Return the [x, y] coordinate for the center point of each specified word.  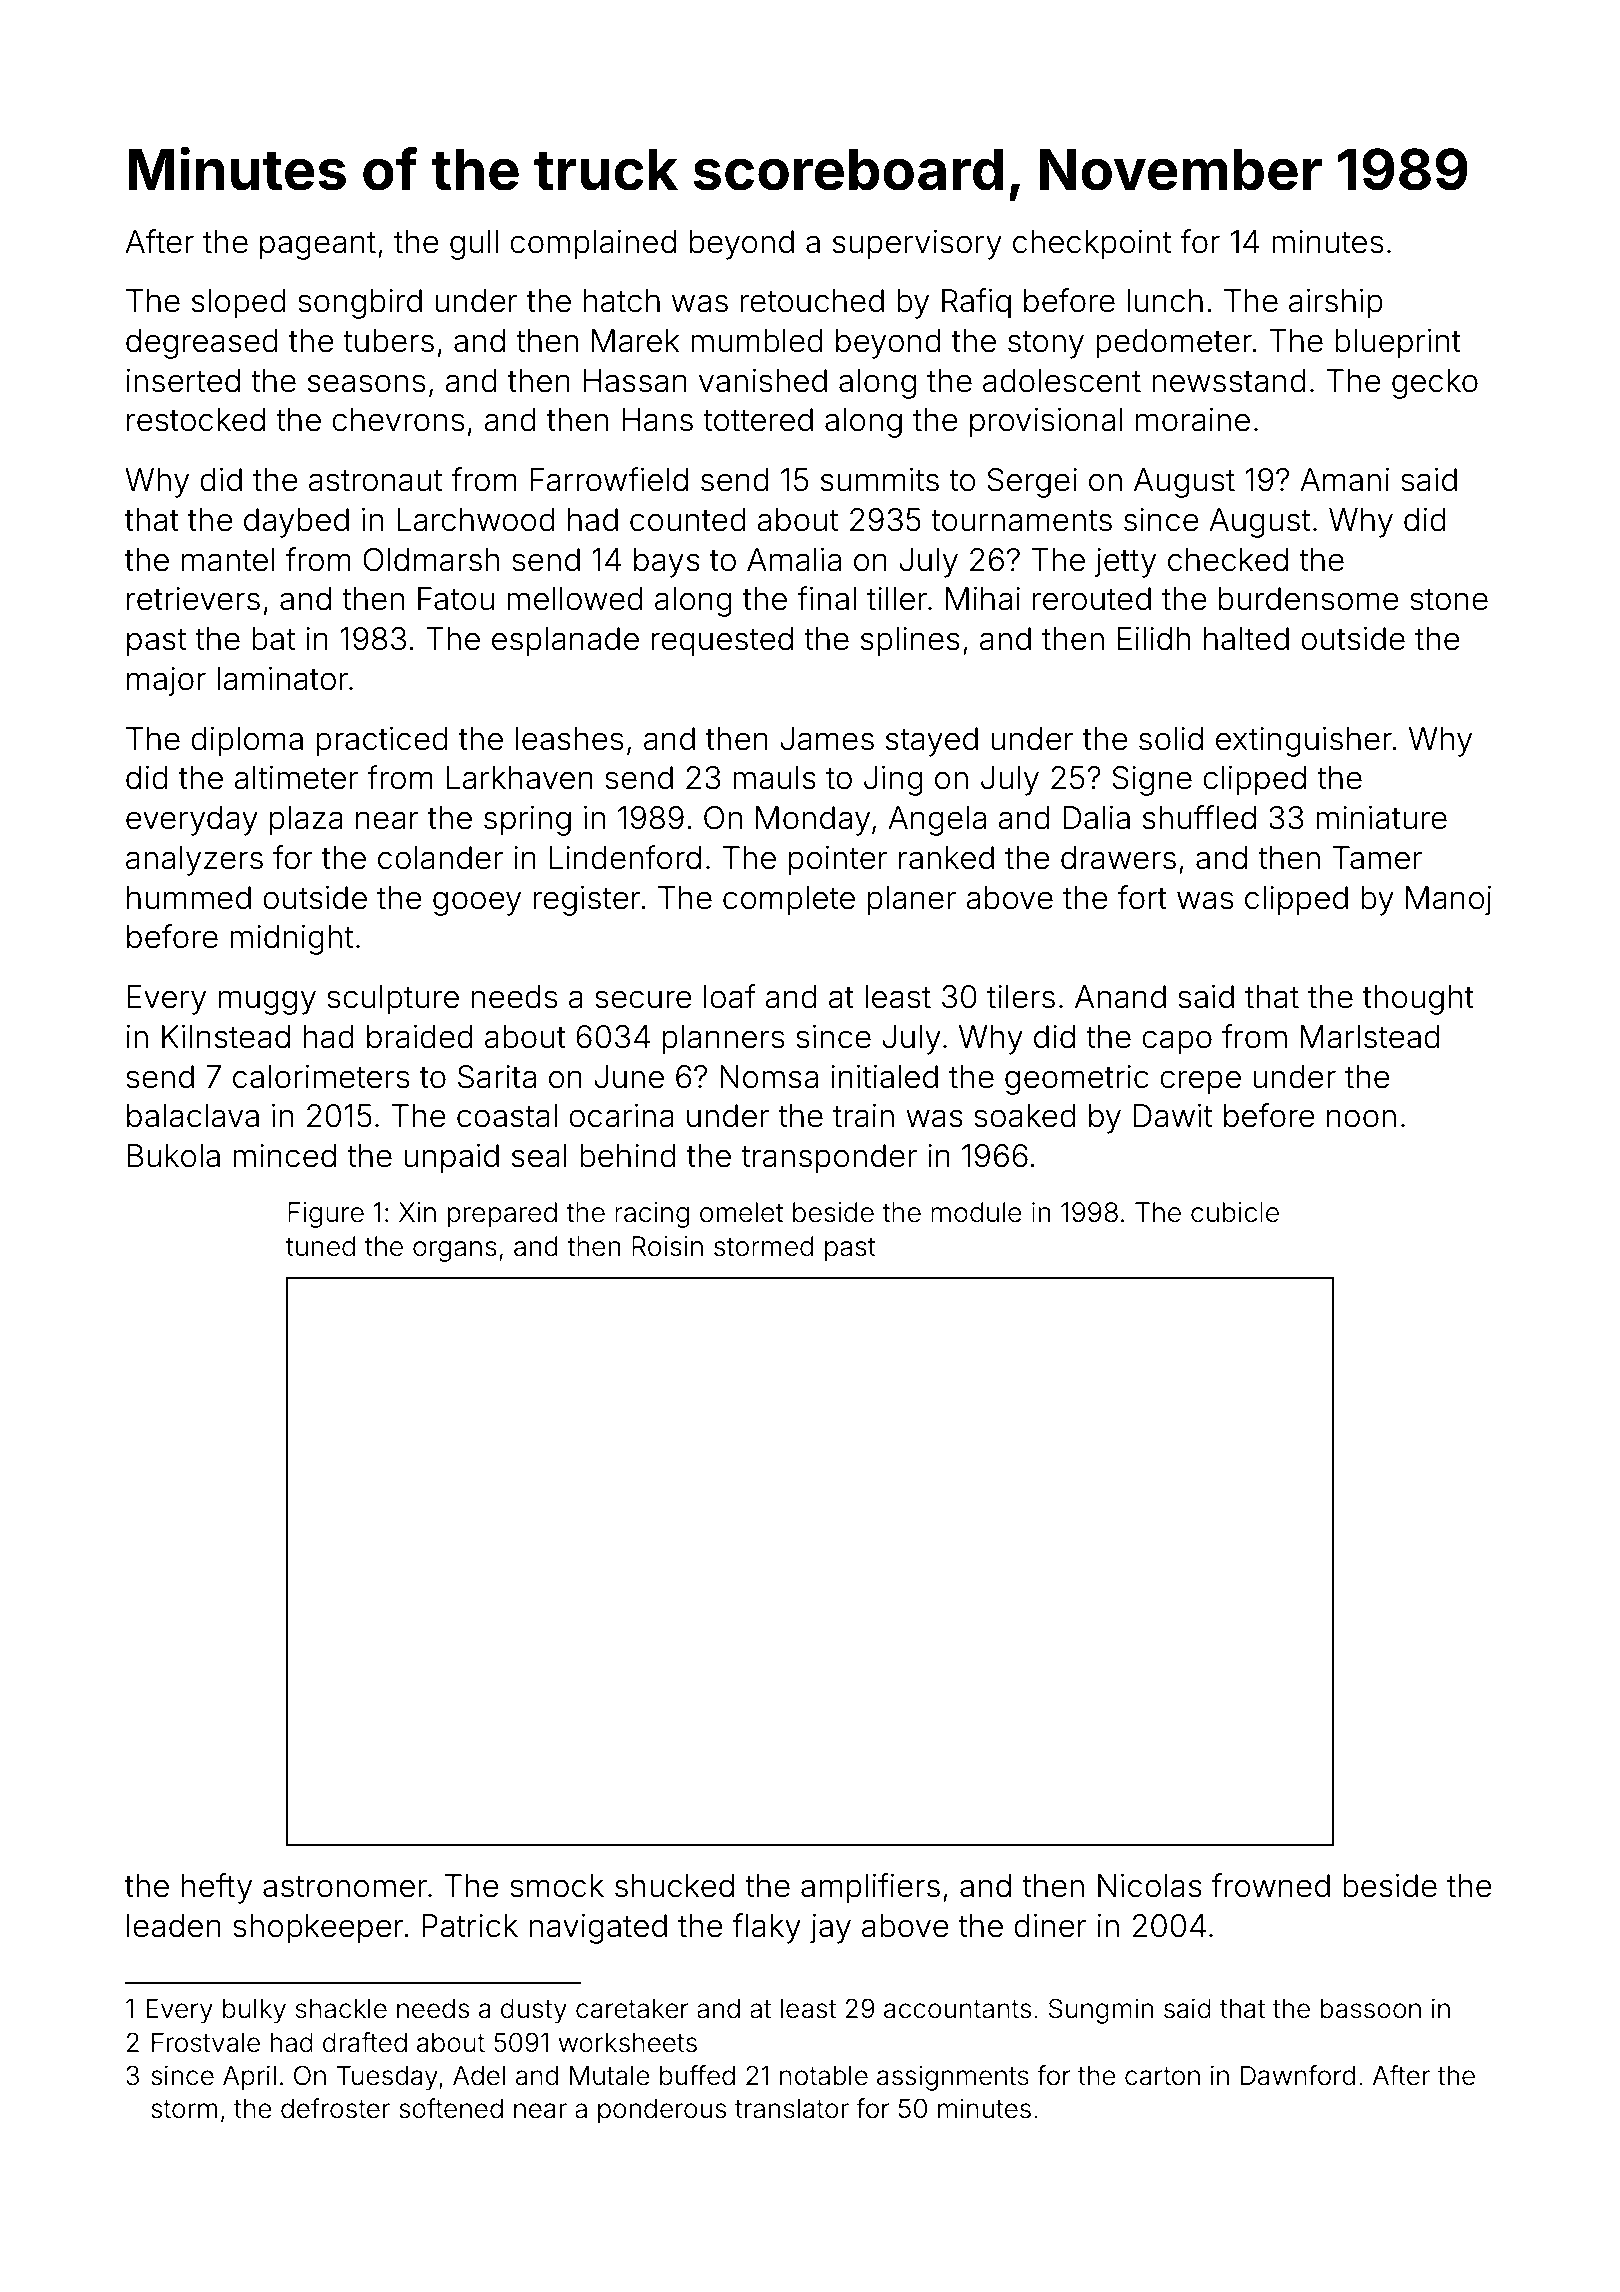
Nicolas [1150, 1886]
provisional [1046, 423]
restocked [196, 420]
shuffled [1199, 817]
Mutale [610, 2076]
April [249, 2078]
